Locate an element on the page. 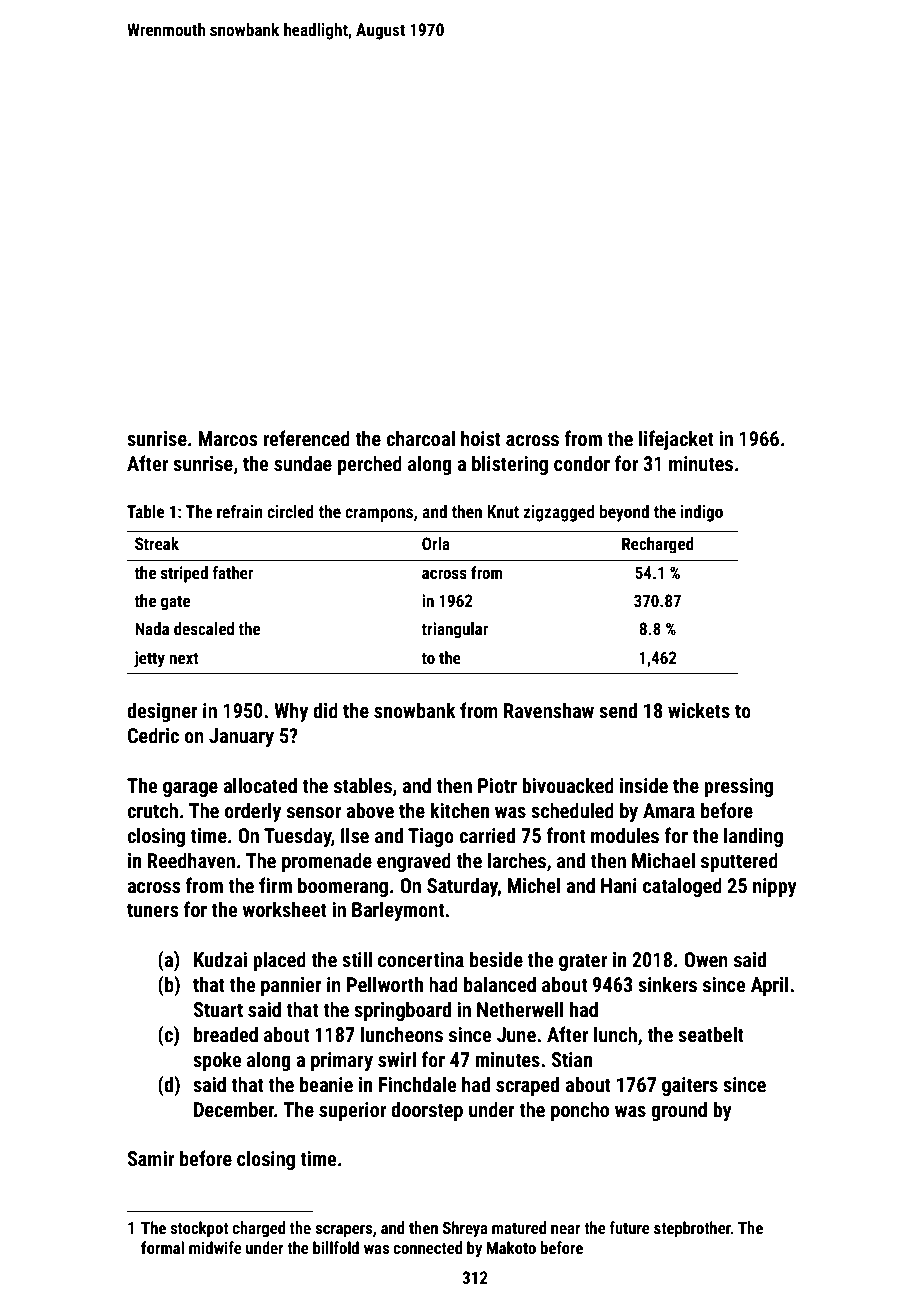 This image has height=1314, width=924. future is located at coordinates (629, 1227).
